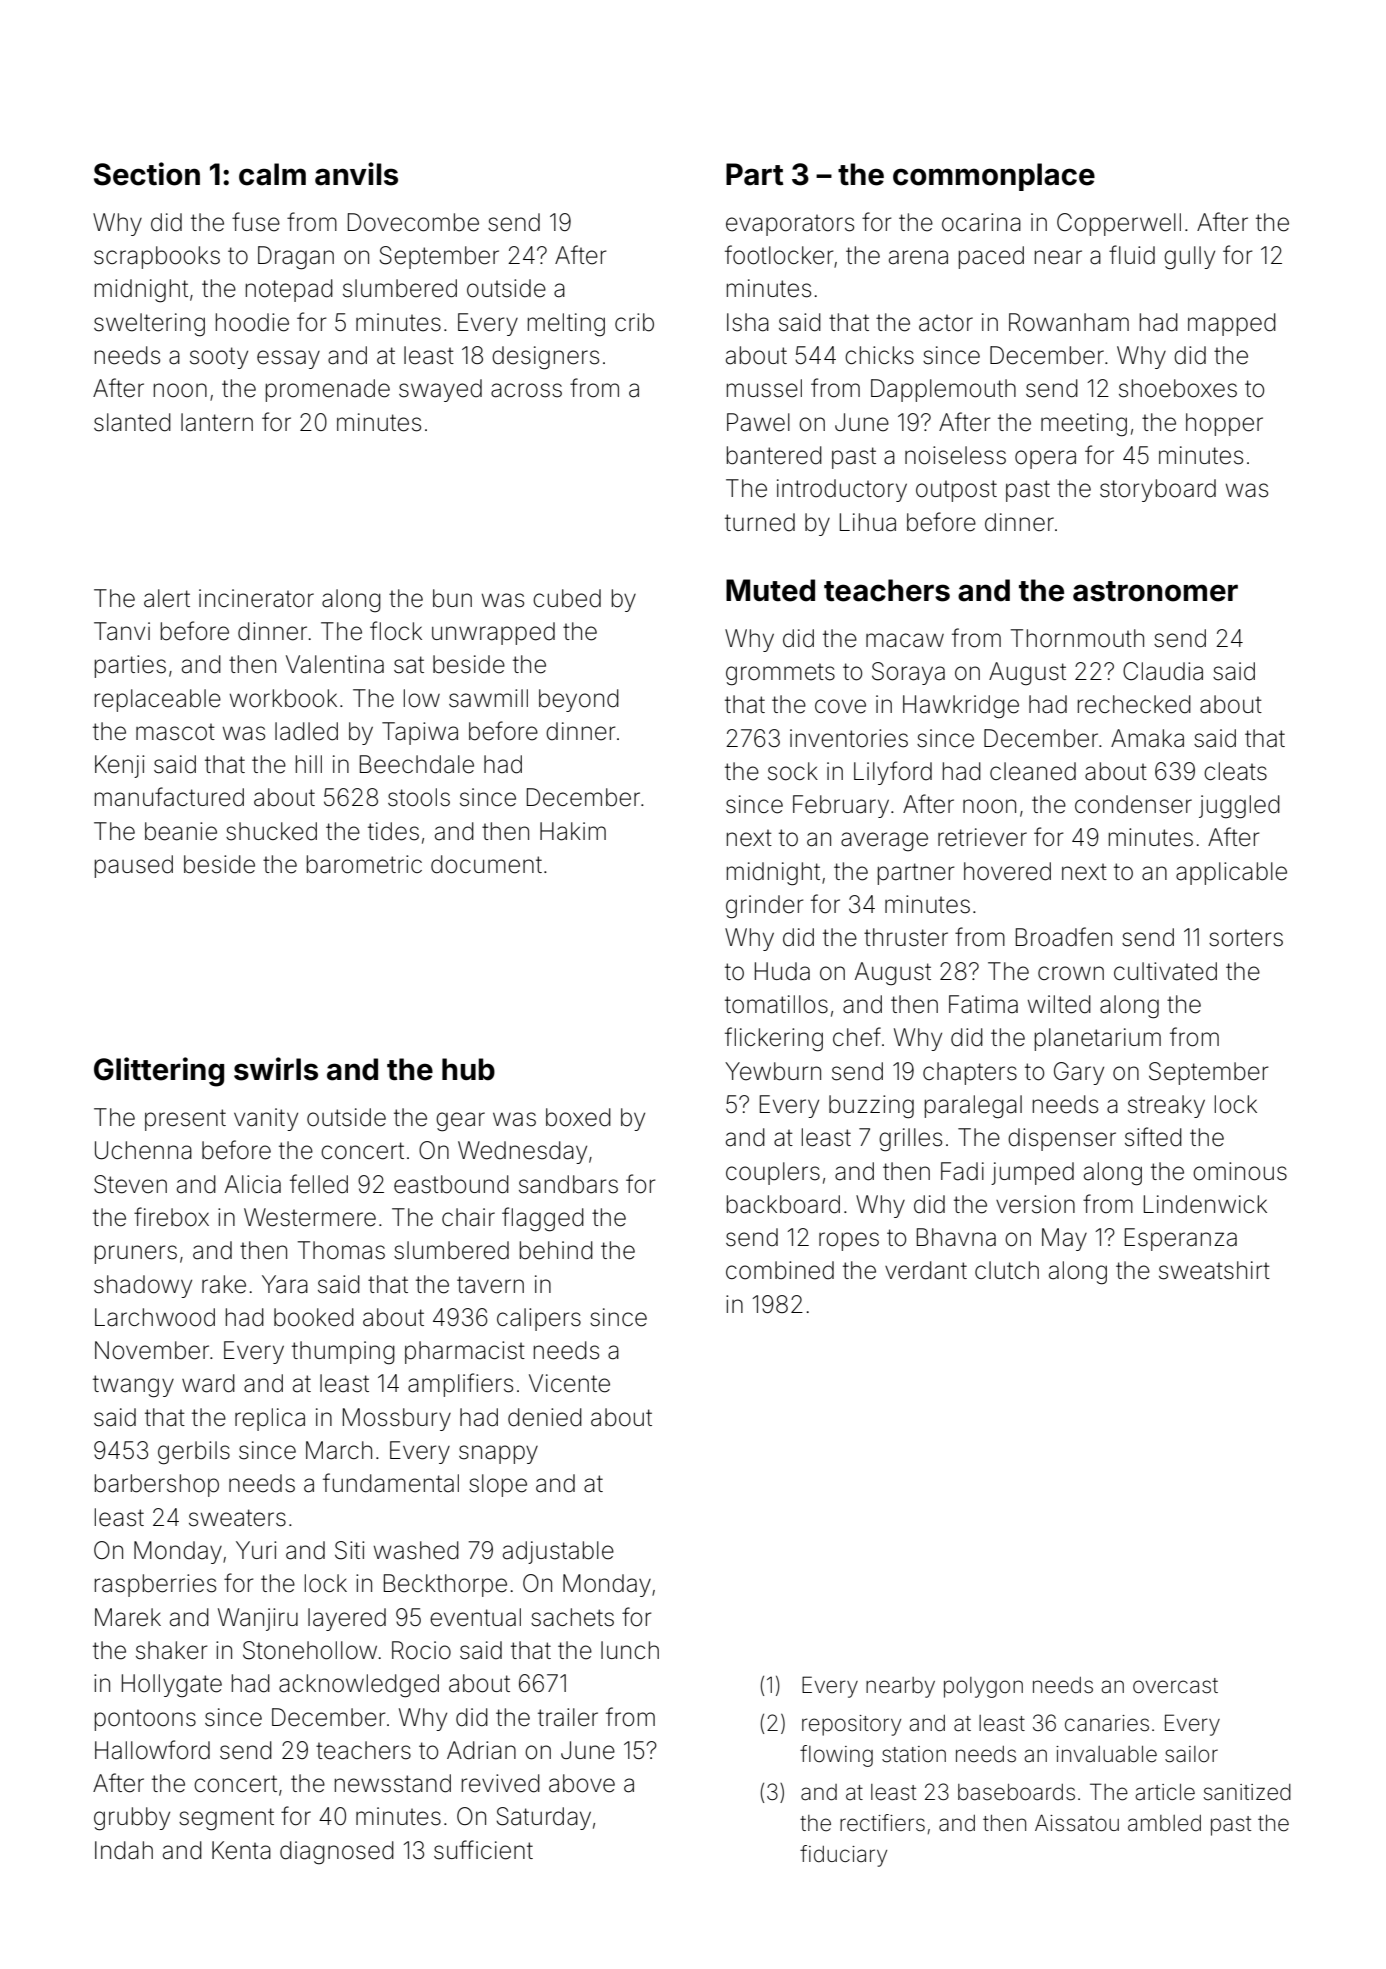 The width and height of the screenshot is (1386, 1969). Describe the element at coordinates (1069, 322) in the screenshot. I see `Rowanham` at that location.
